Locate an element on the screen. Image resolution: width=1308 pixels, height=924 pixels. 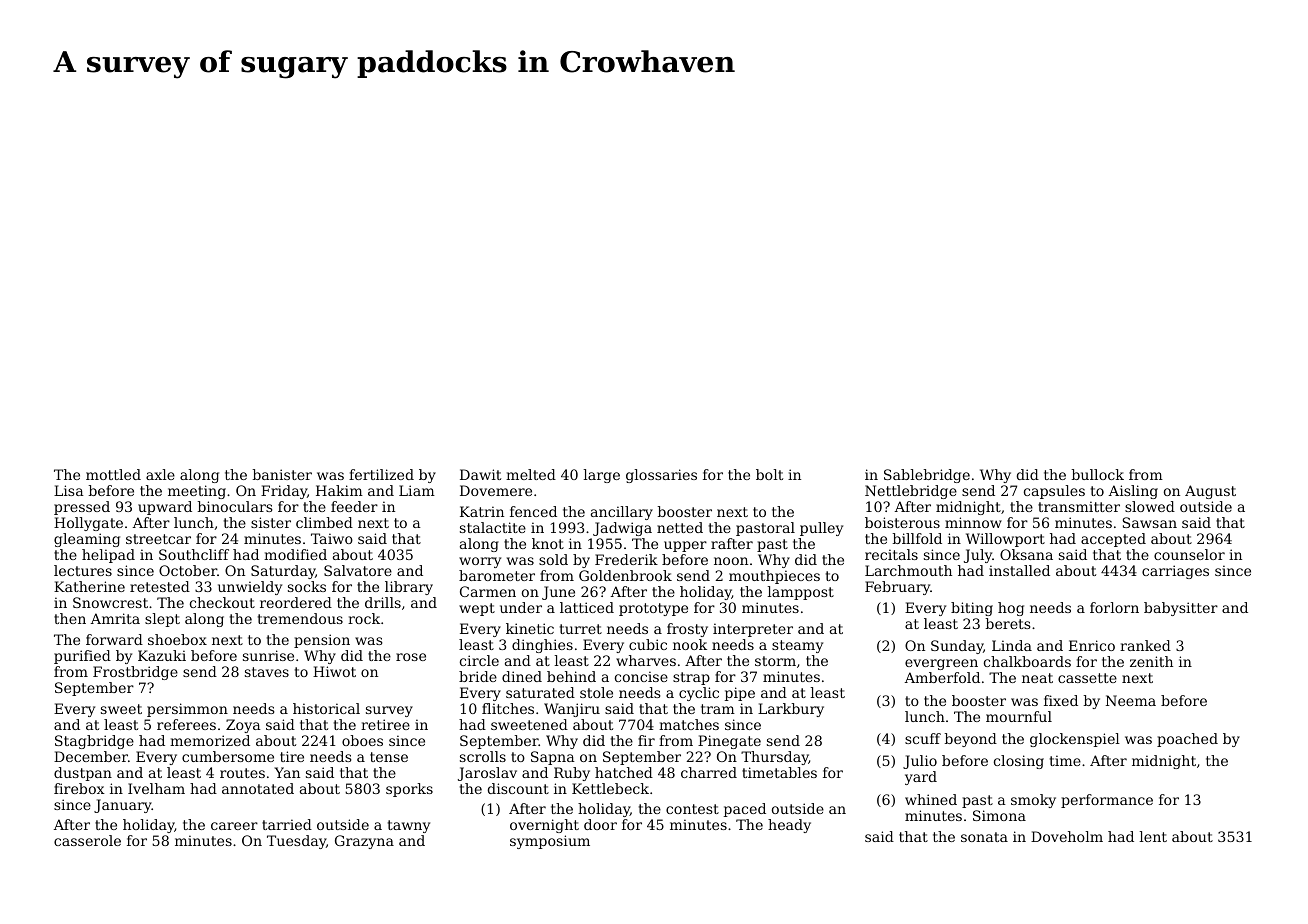
Tuesday is located at coordinates (296, 842).
